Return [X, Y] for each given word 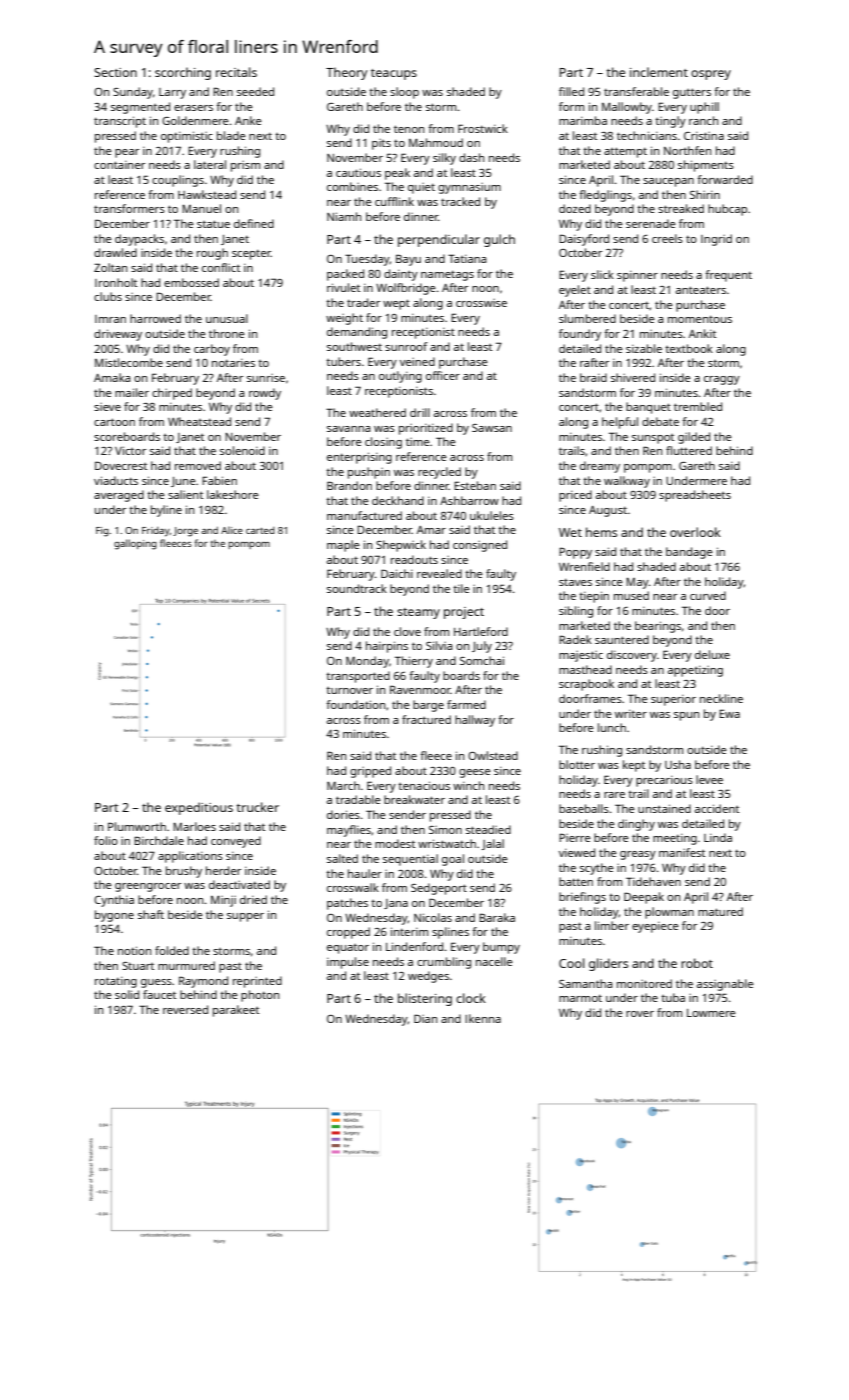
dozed [575, 208]
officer [443, 375]
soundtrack [357, 588]
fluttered [689, 450]
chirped [172, 394]
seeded [255, 91]
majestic [581, 656]
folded [172, 950]
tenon [409, 129]
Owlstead [493, 755]
